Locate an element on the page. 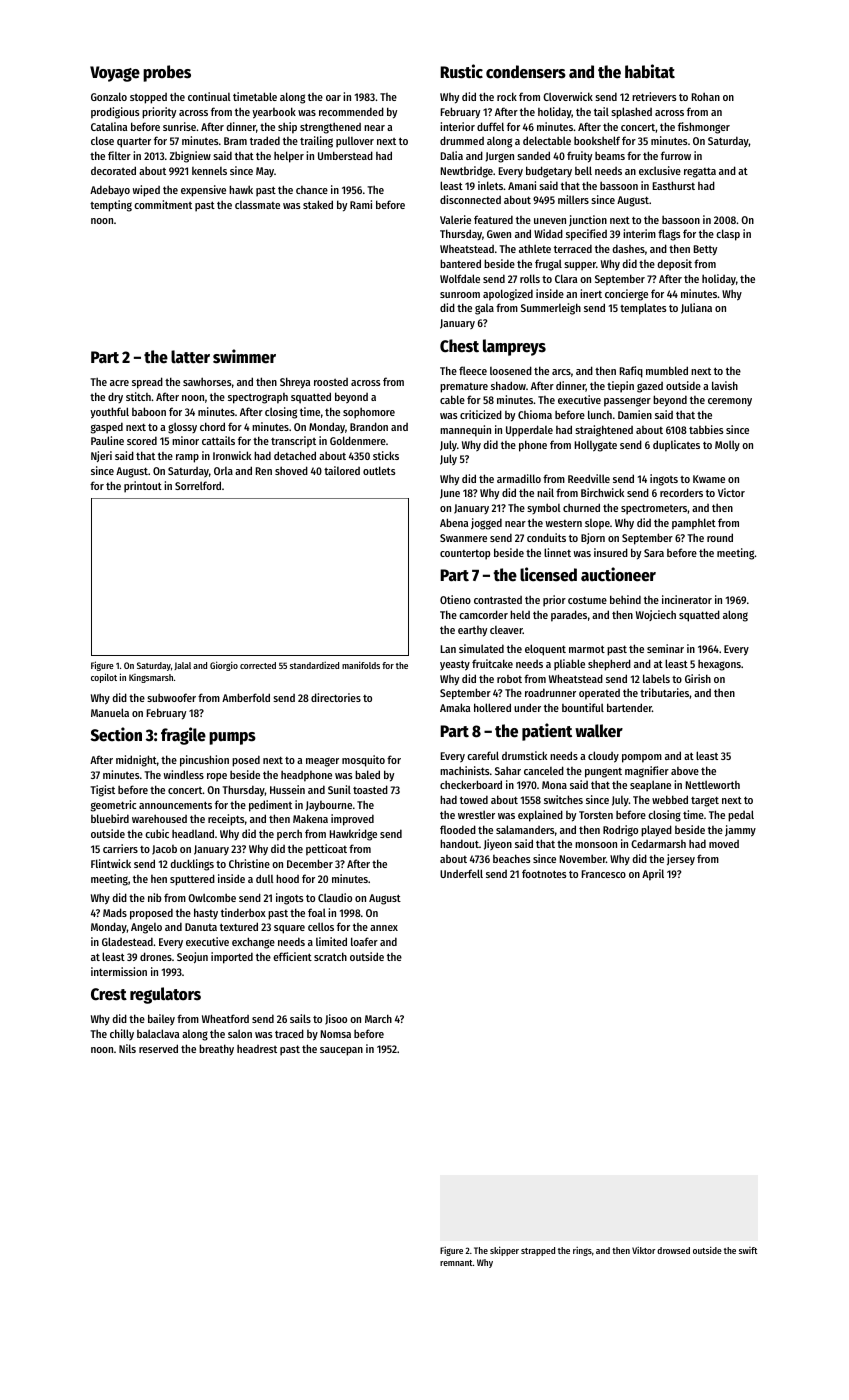 The height and width of the image is (1400, 849). continual is located at coordinates (209, 96).
